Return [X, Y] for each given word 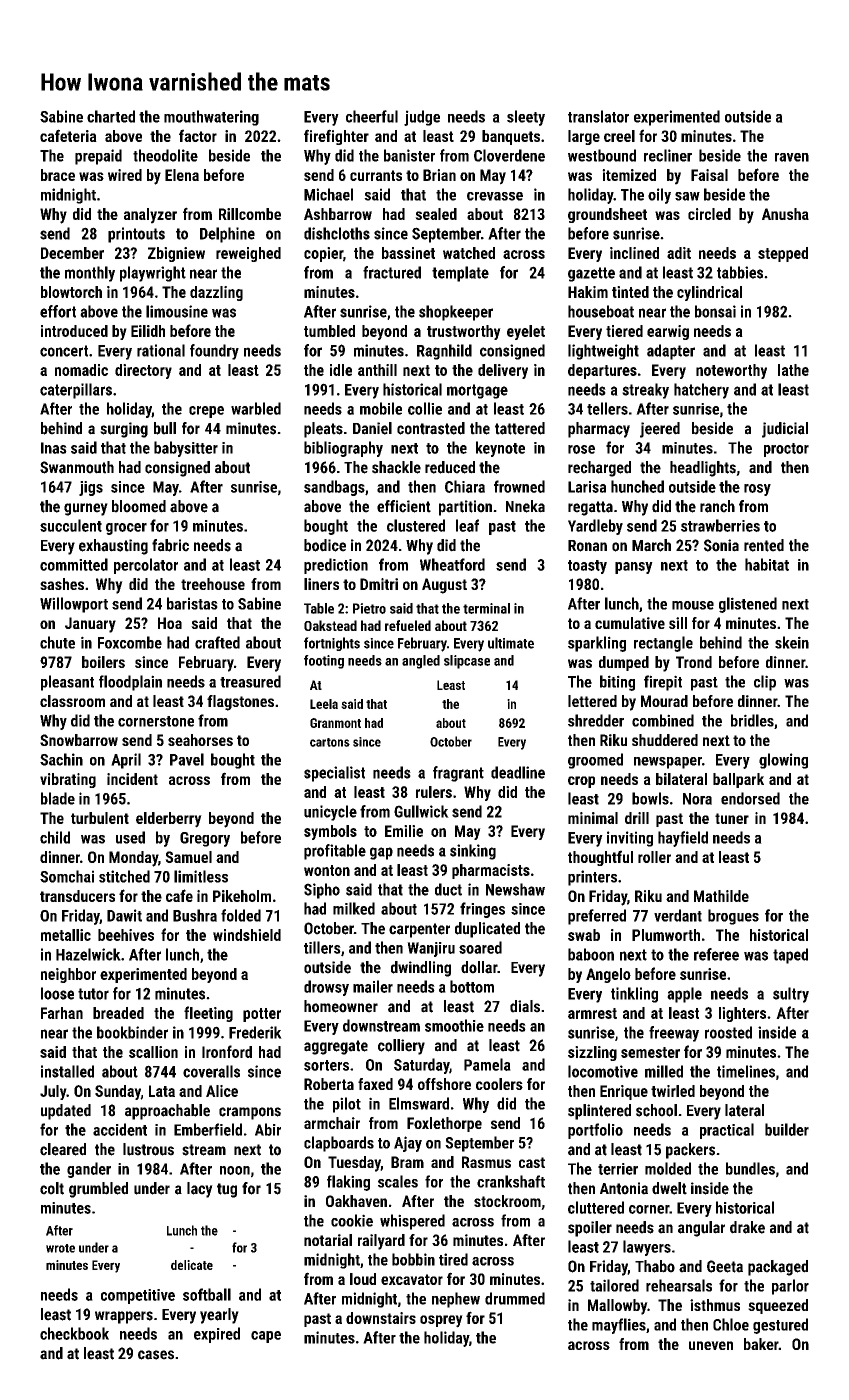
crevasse [495, 196]
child [55, 837]
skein [792, 642]
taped [790, 956]
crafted [217, 642]
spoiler [590, 1229]
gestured [780, 1326]
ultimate [511, 643]
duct [448, 889]
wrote [60, 1248]
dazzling [216, 293]
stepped [783, 254]
